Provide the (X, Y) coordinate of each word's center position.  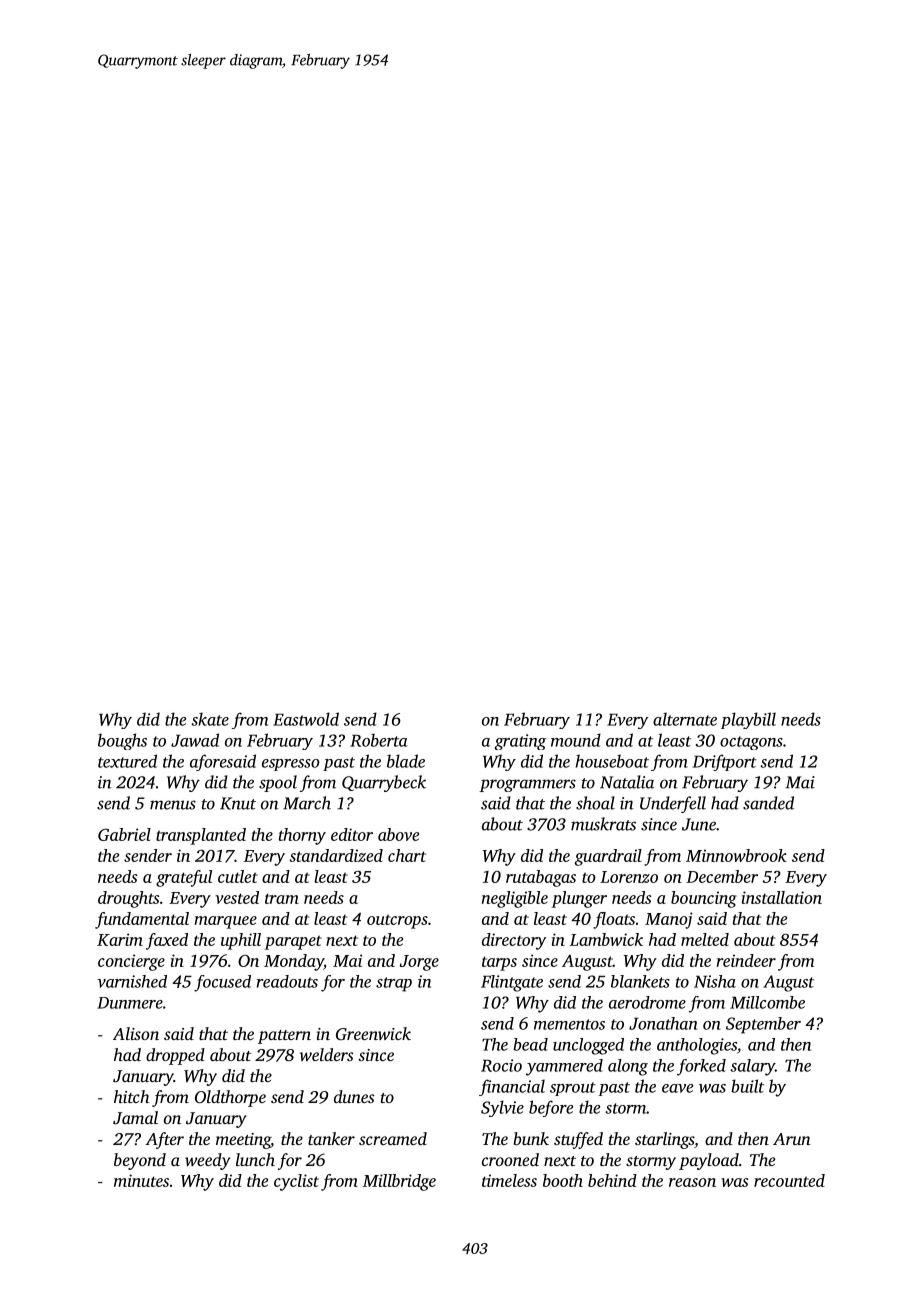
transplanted (201, 836)
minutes (141, 1180)
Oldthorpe (230, 1098)
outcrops (397, 921)
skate (210, 719)
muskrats (603, 824)
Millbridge (399, 1182)
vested (237, 897)
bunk (531, 1138)
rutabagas (541, 878)
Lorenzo (629, 877)
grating (520, 742)
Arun (792, 1139)
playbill (748, 720)
